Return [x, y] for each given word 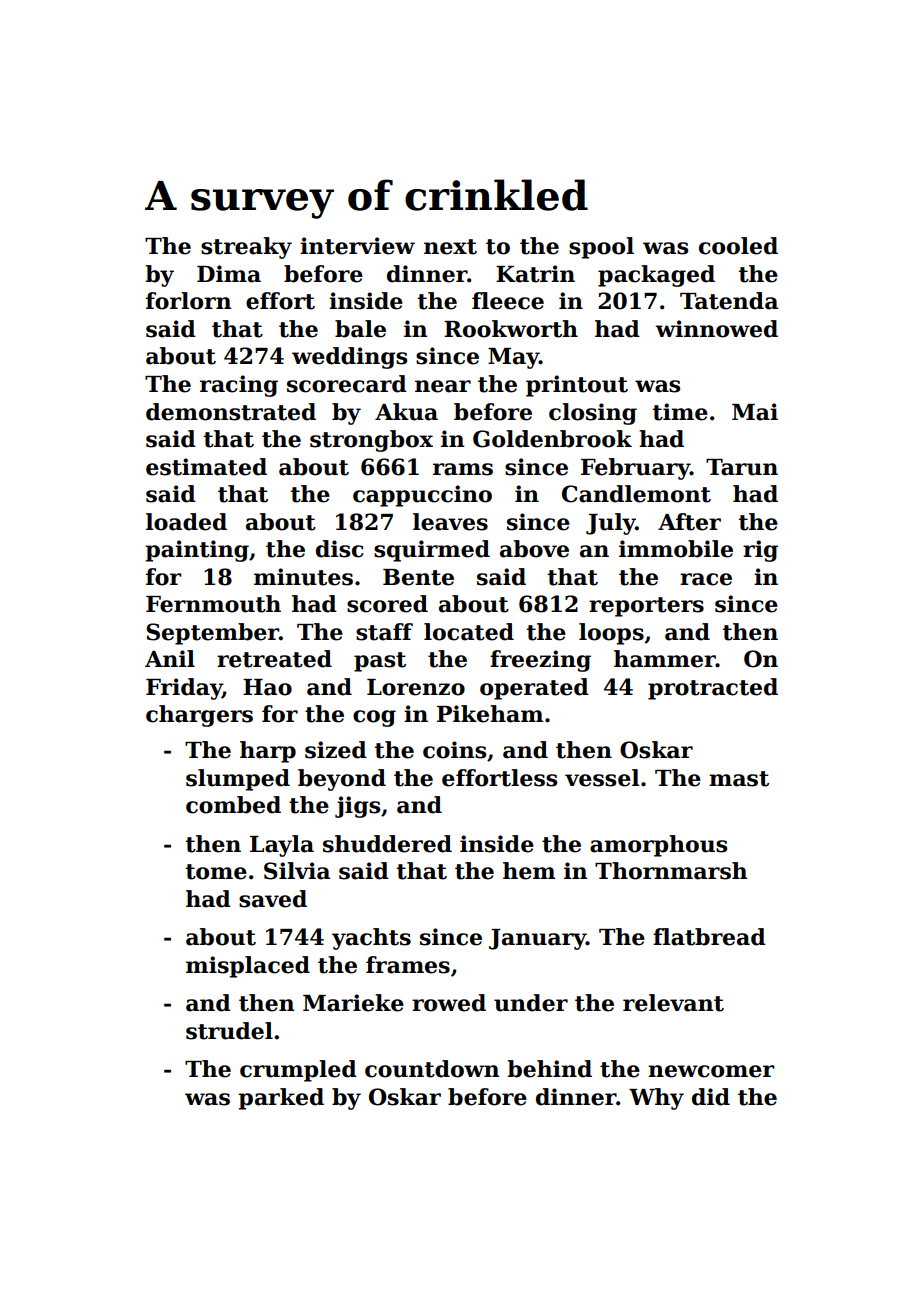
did [711, 1097]
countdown [432, 1069]
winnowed [716, 329]
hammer [665, 659]
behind [549, 1069]
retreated [274, 659]
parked [281, 1099]
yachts [371, 939]
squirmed [432, 551]
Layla [282, 846]
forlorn [189, 301]
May [513, 358]
